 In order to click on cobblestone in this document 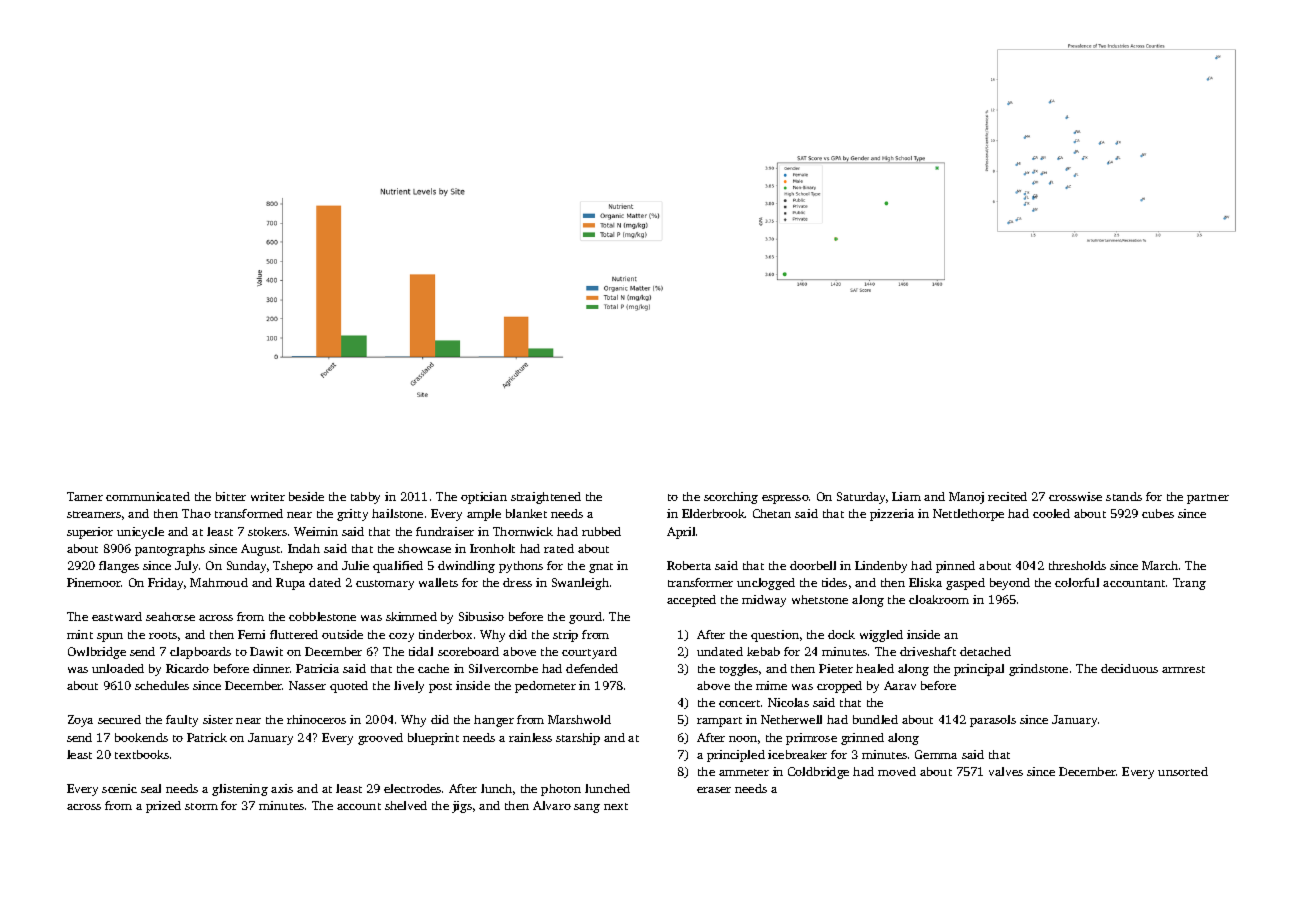, I will do `click(322, 616)`.
